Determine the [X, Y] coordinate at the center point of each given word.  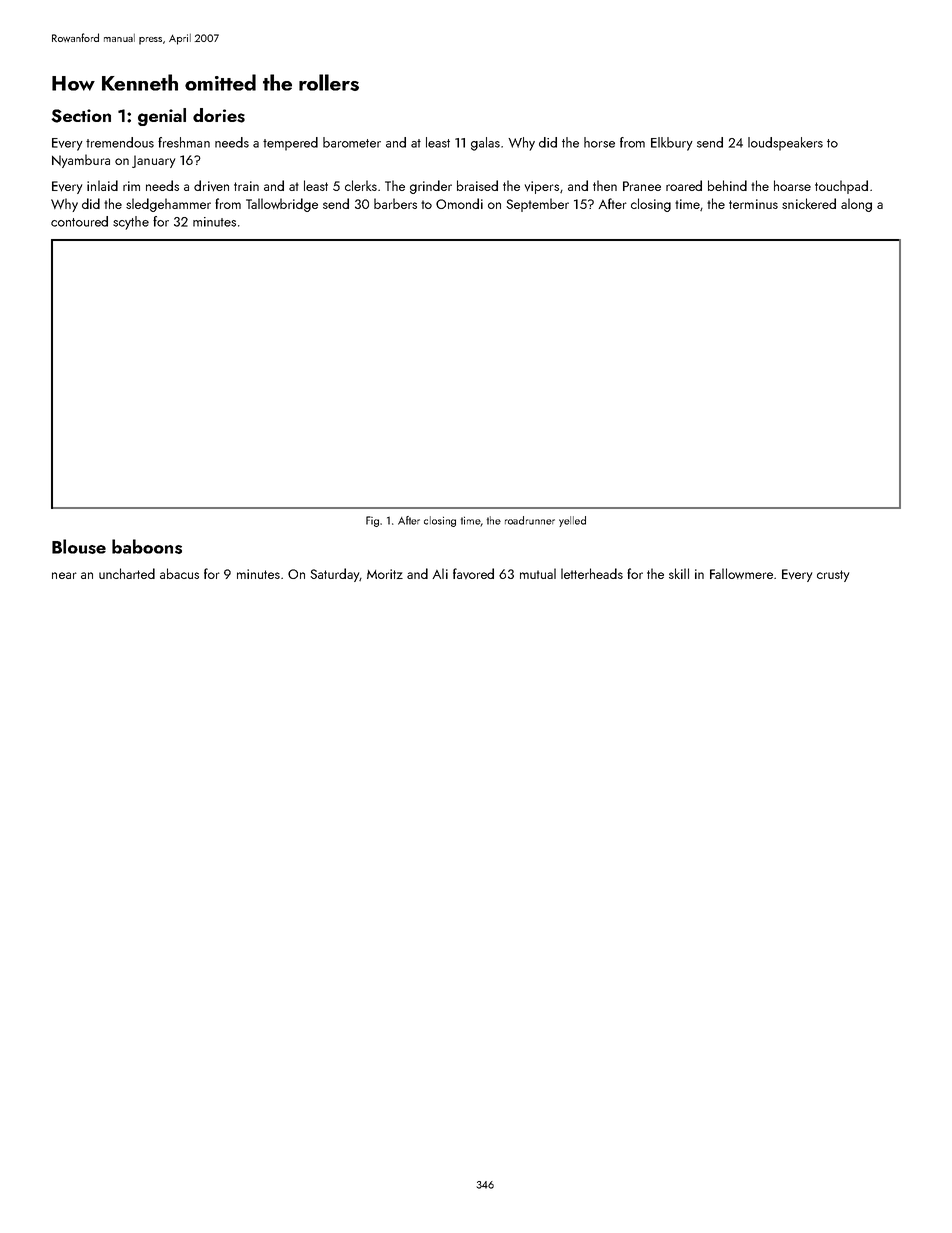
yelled [572, 521]
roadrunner [530, 520]
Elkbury [672, 144]
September [537, 205]
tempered [290, 144]
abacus [179, 573]
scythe [131, 223]
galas [485, 144]
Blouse [79, 546]
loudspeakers [785, 144]
